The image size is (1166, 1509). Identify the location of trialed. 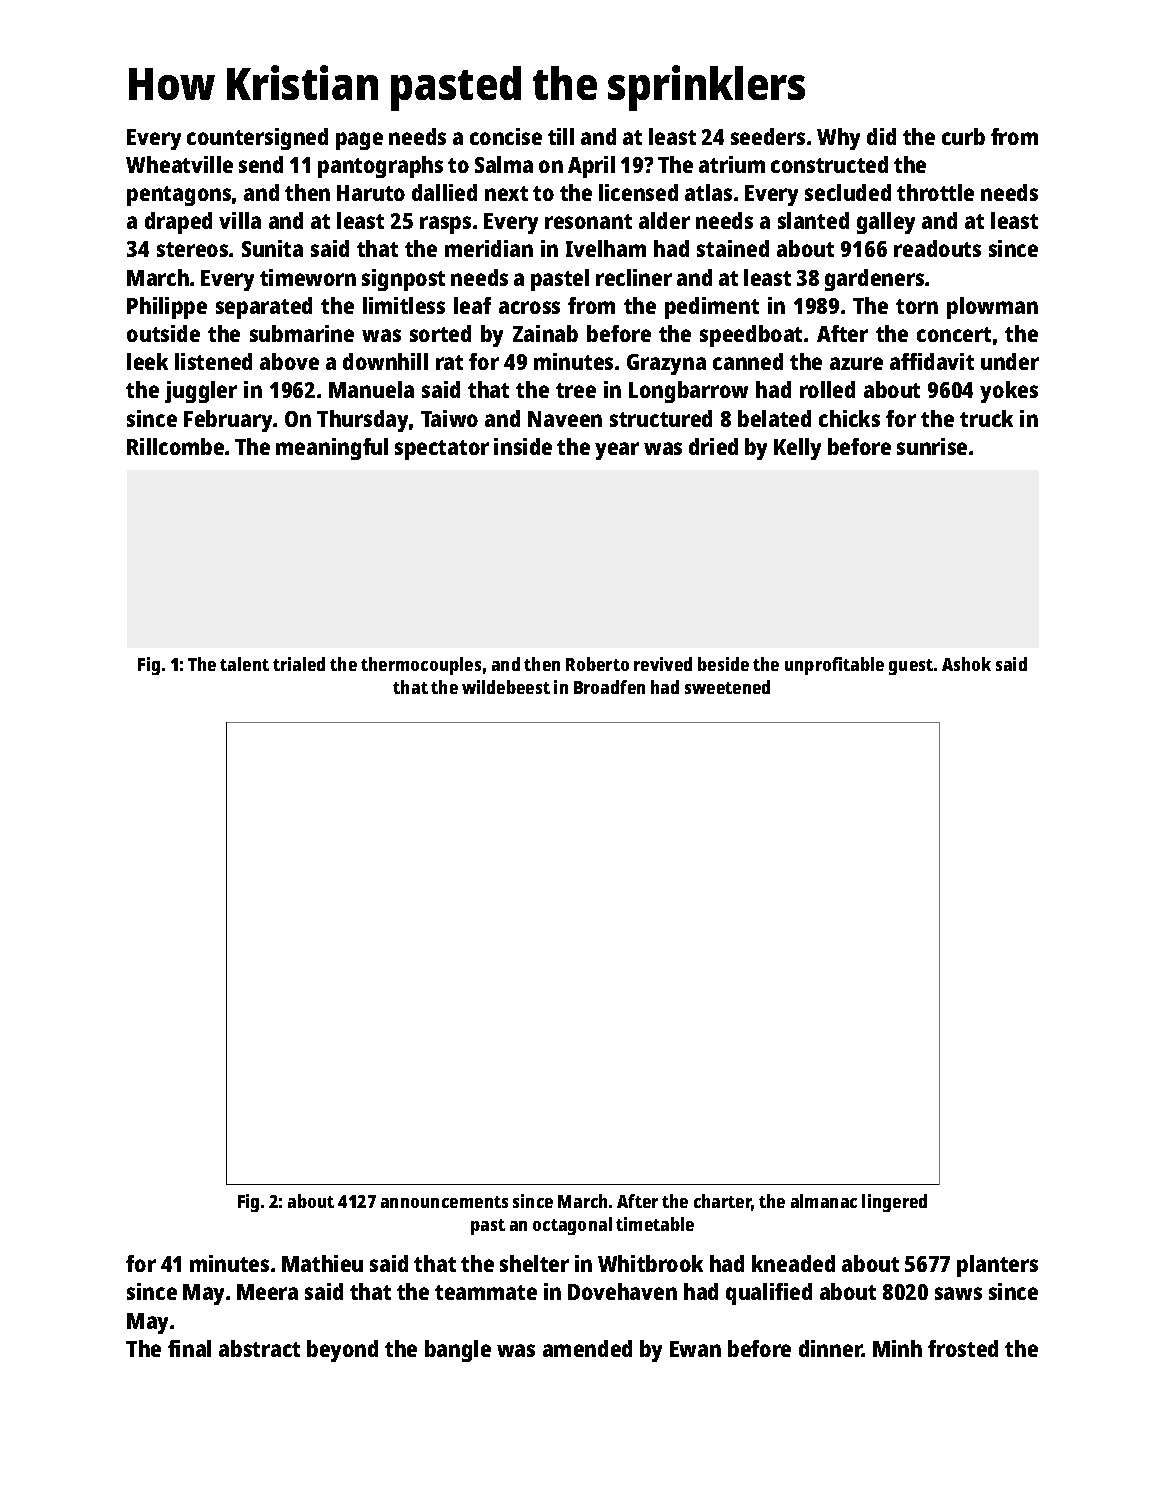
(299, 664).
